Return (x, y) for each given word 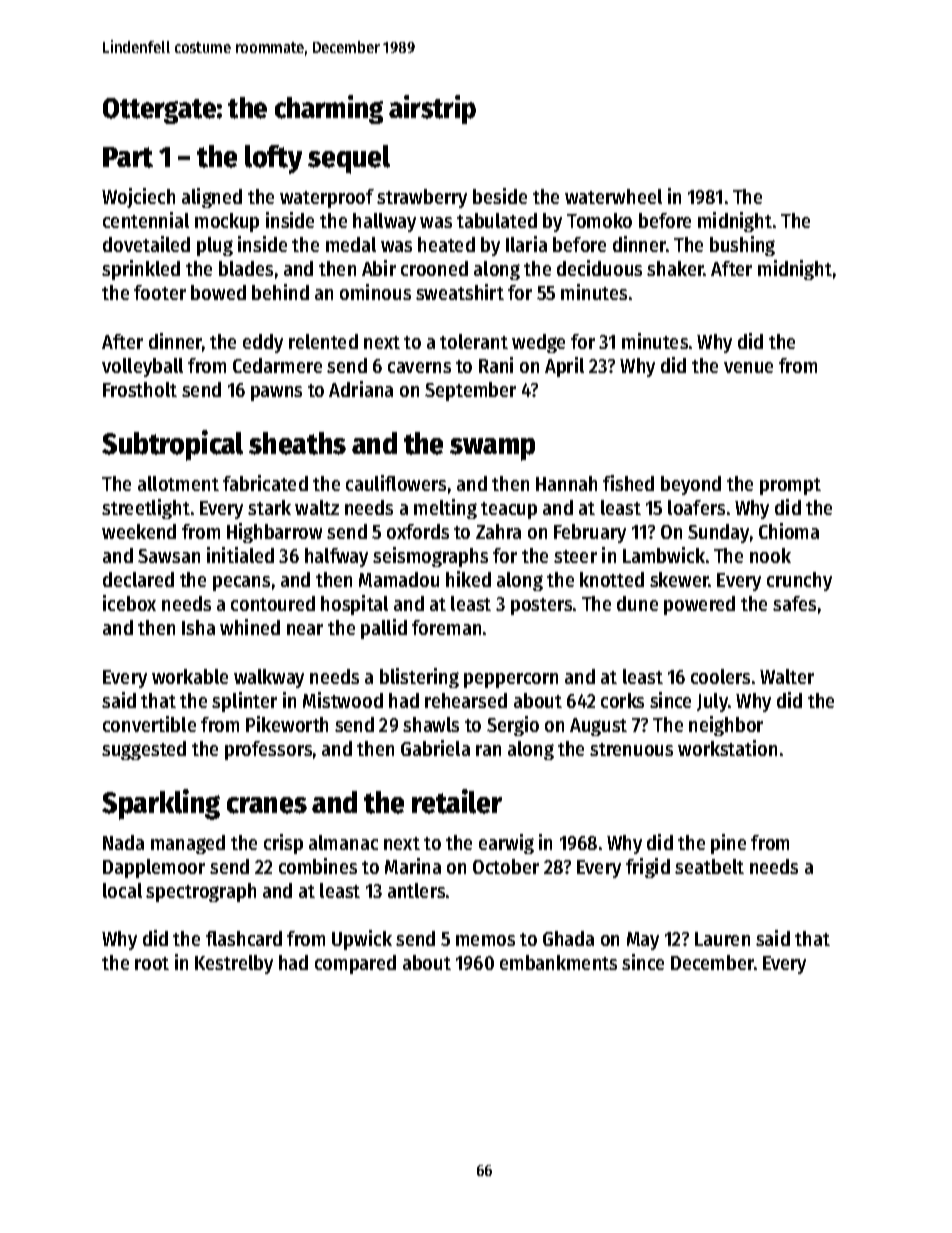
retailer (457, 801)
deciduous (599, 268)
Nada (123, 842)
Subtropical (172, 445)
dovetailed (146, 244)
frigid (648, 868)
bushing (742, 246)
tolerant (474, 341)
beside (500, 196)
